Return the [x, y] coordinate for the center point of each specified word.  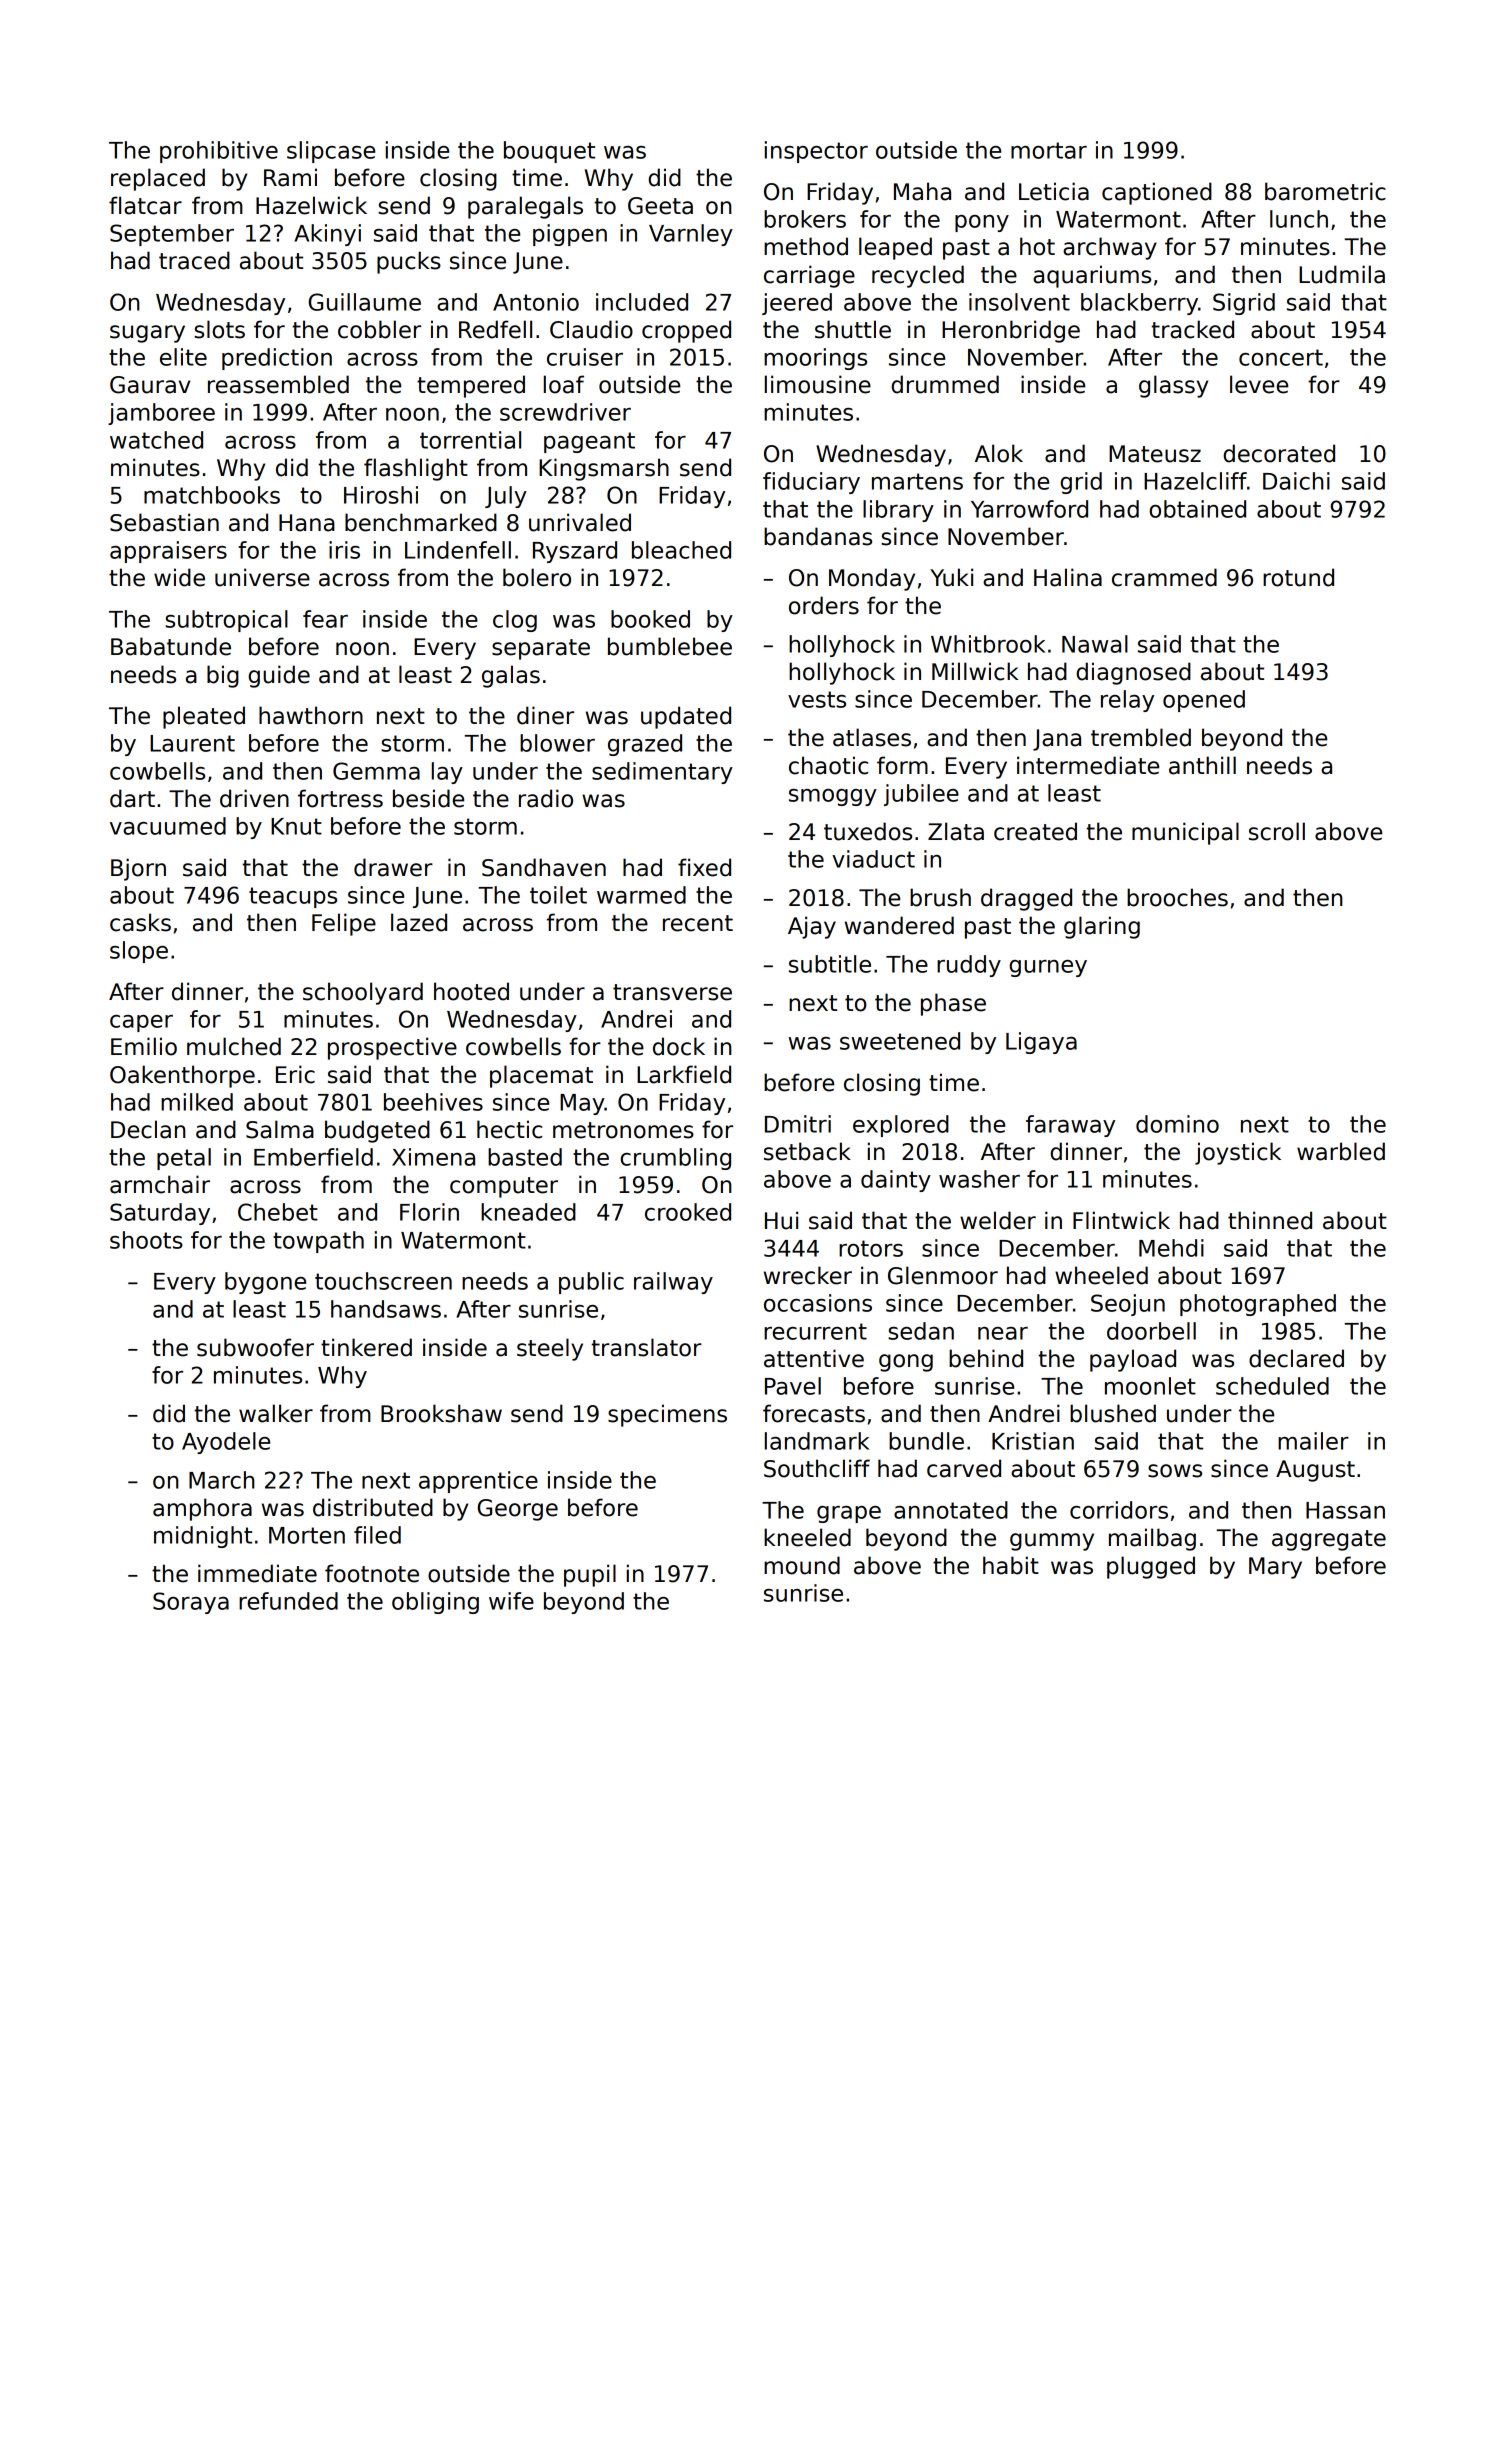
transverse [672, 992]
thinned [1270, 1220]
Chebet [278, 1212]
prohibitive [219, 152]
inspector [816, 152]
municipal [1185, 833]
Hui [781, 1220]
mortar [1049, 150]
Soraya [191, 1603]
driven [254, 798]
